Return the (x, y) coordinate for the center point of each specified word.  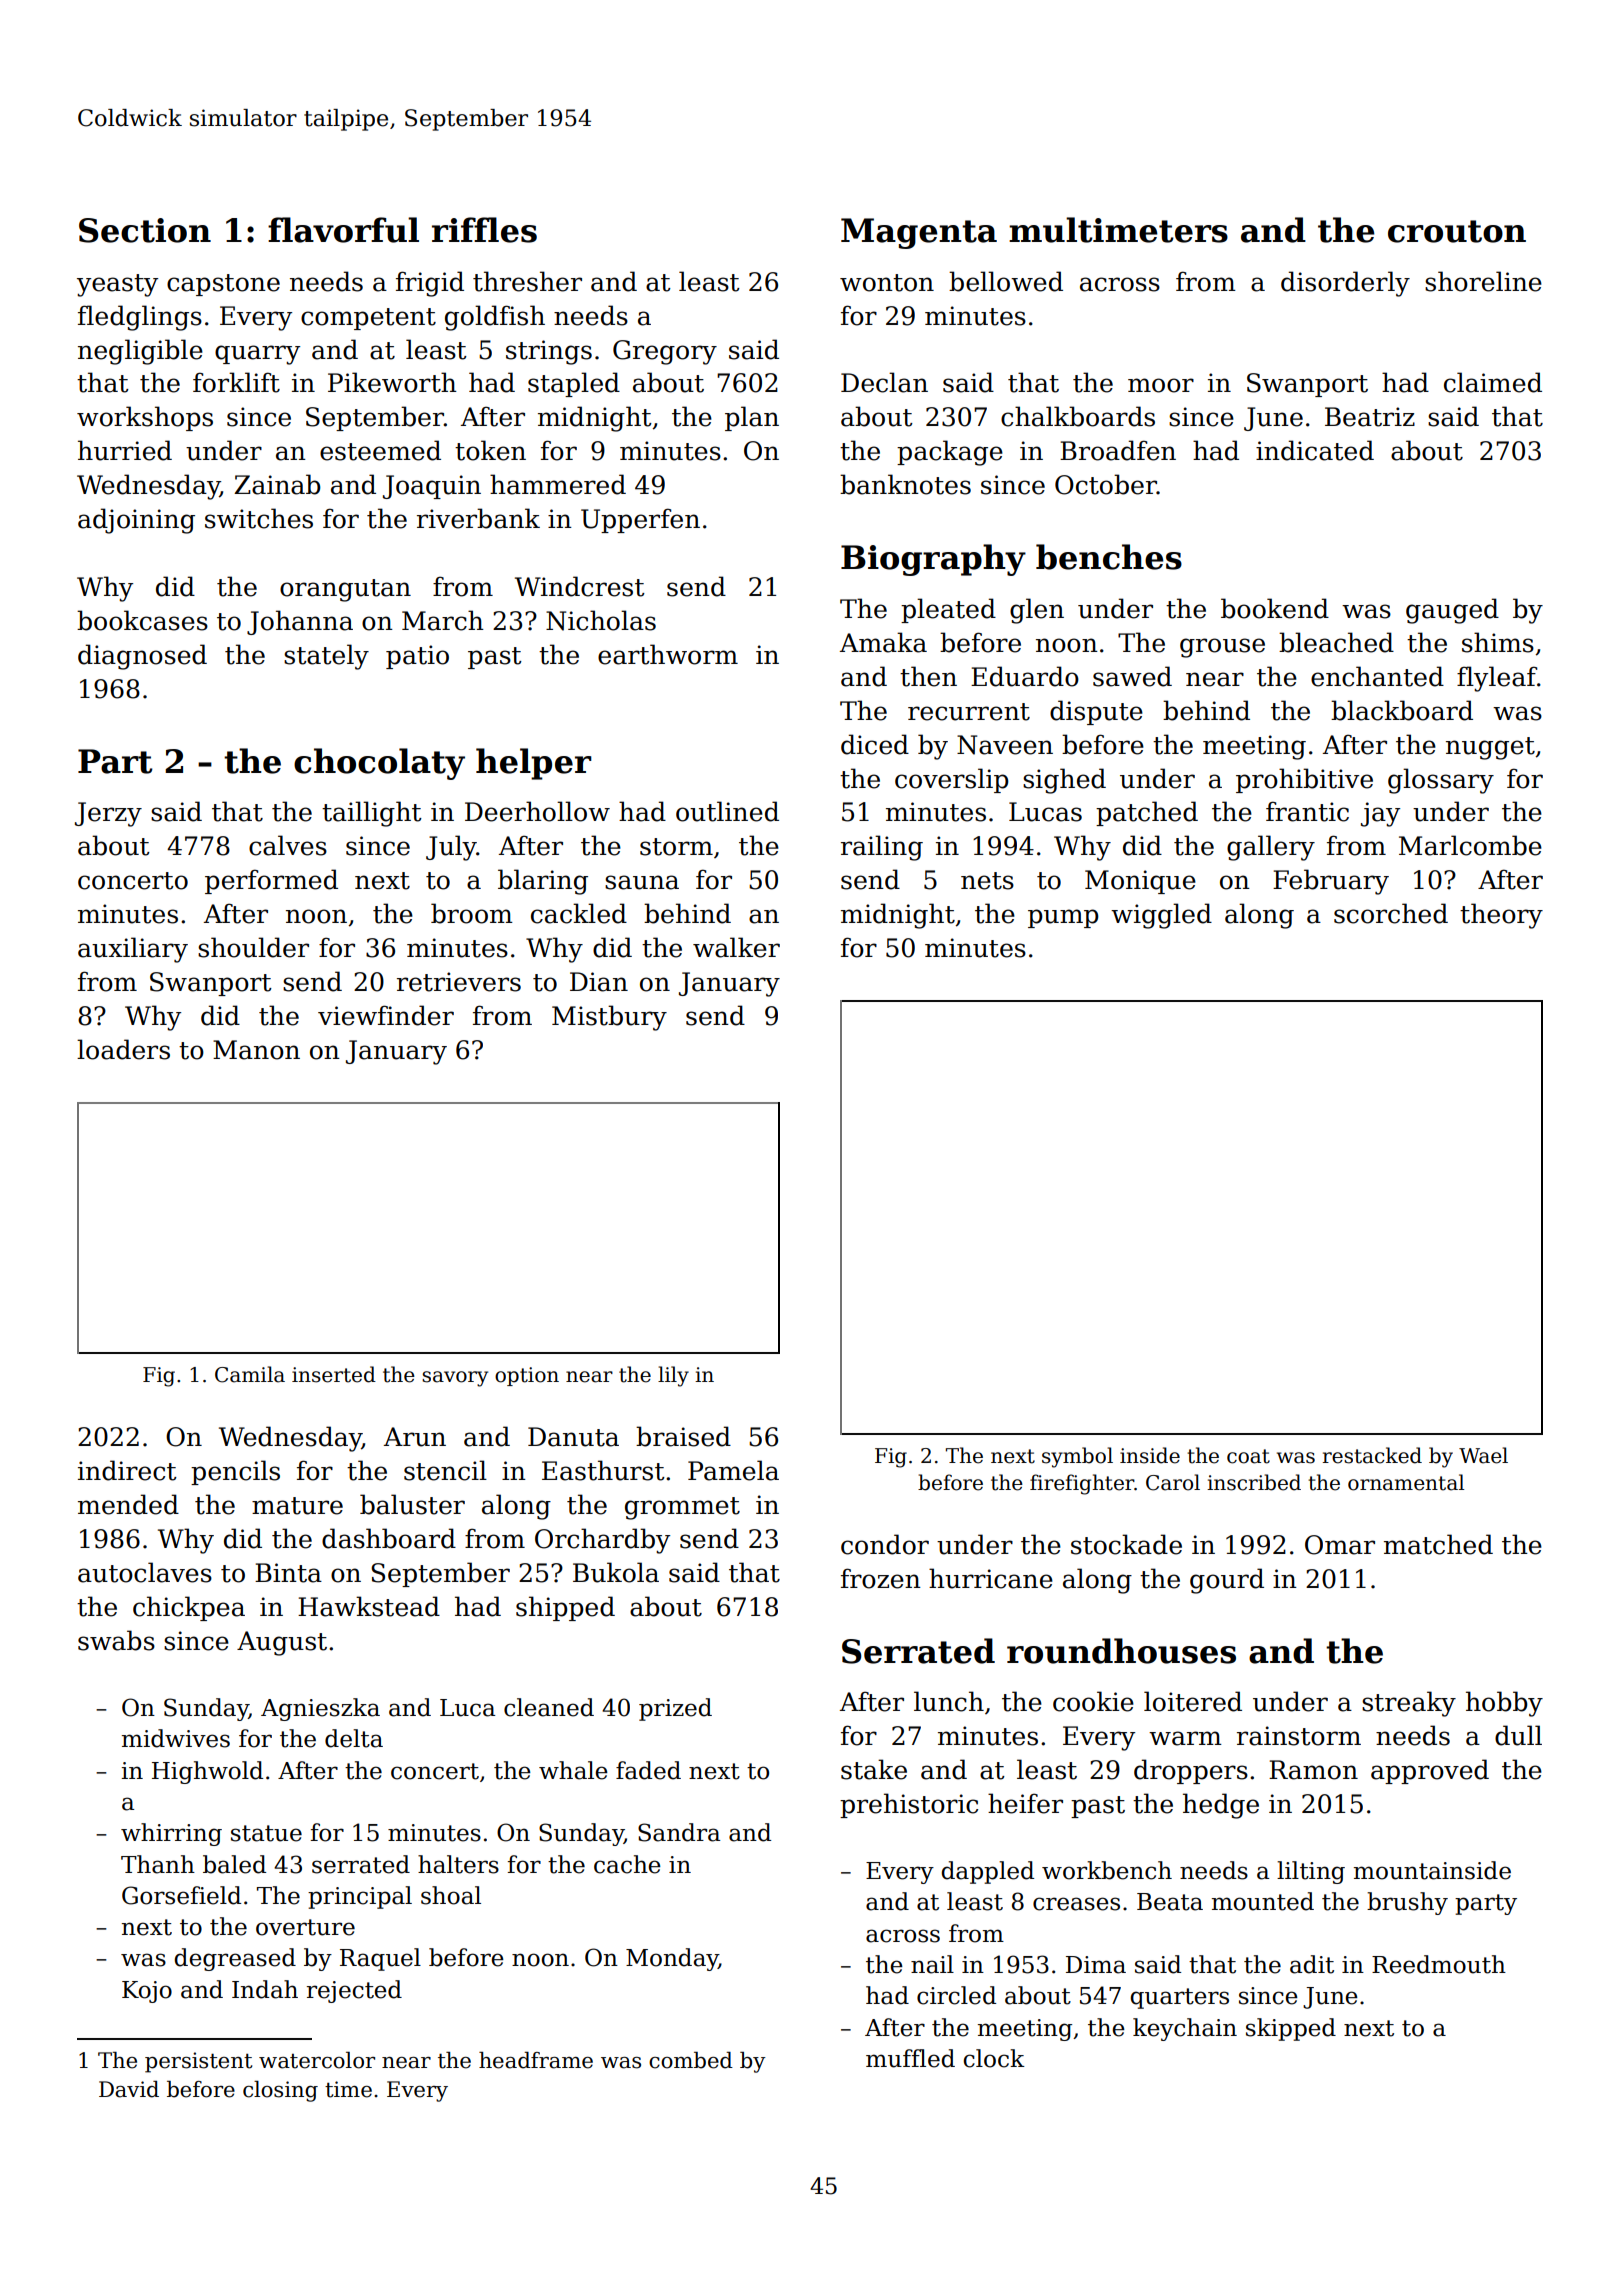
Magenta (919, 233)
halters (458, 1864)
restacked (1372, 1455)
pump (1063, 918)
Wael (1483, 1455)
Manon (256, 1050)
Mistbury (609, 1018)
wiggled (1161, 916)
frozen (881, 1578)
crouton (1457, 231)
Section (145, 230)
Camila (250, 1374)
